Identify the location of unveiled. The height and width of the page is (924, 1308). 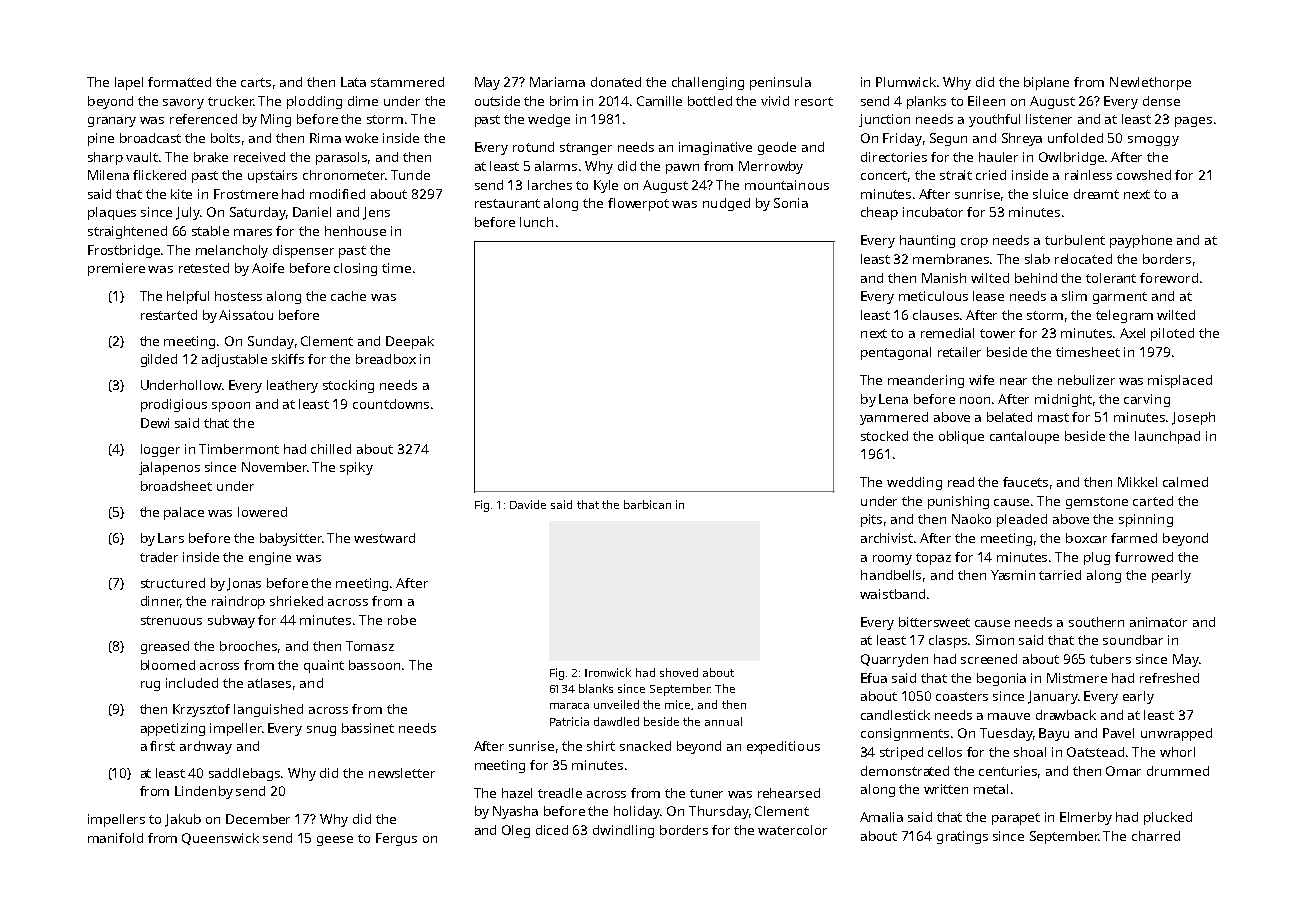
(616, 704).
